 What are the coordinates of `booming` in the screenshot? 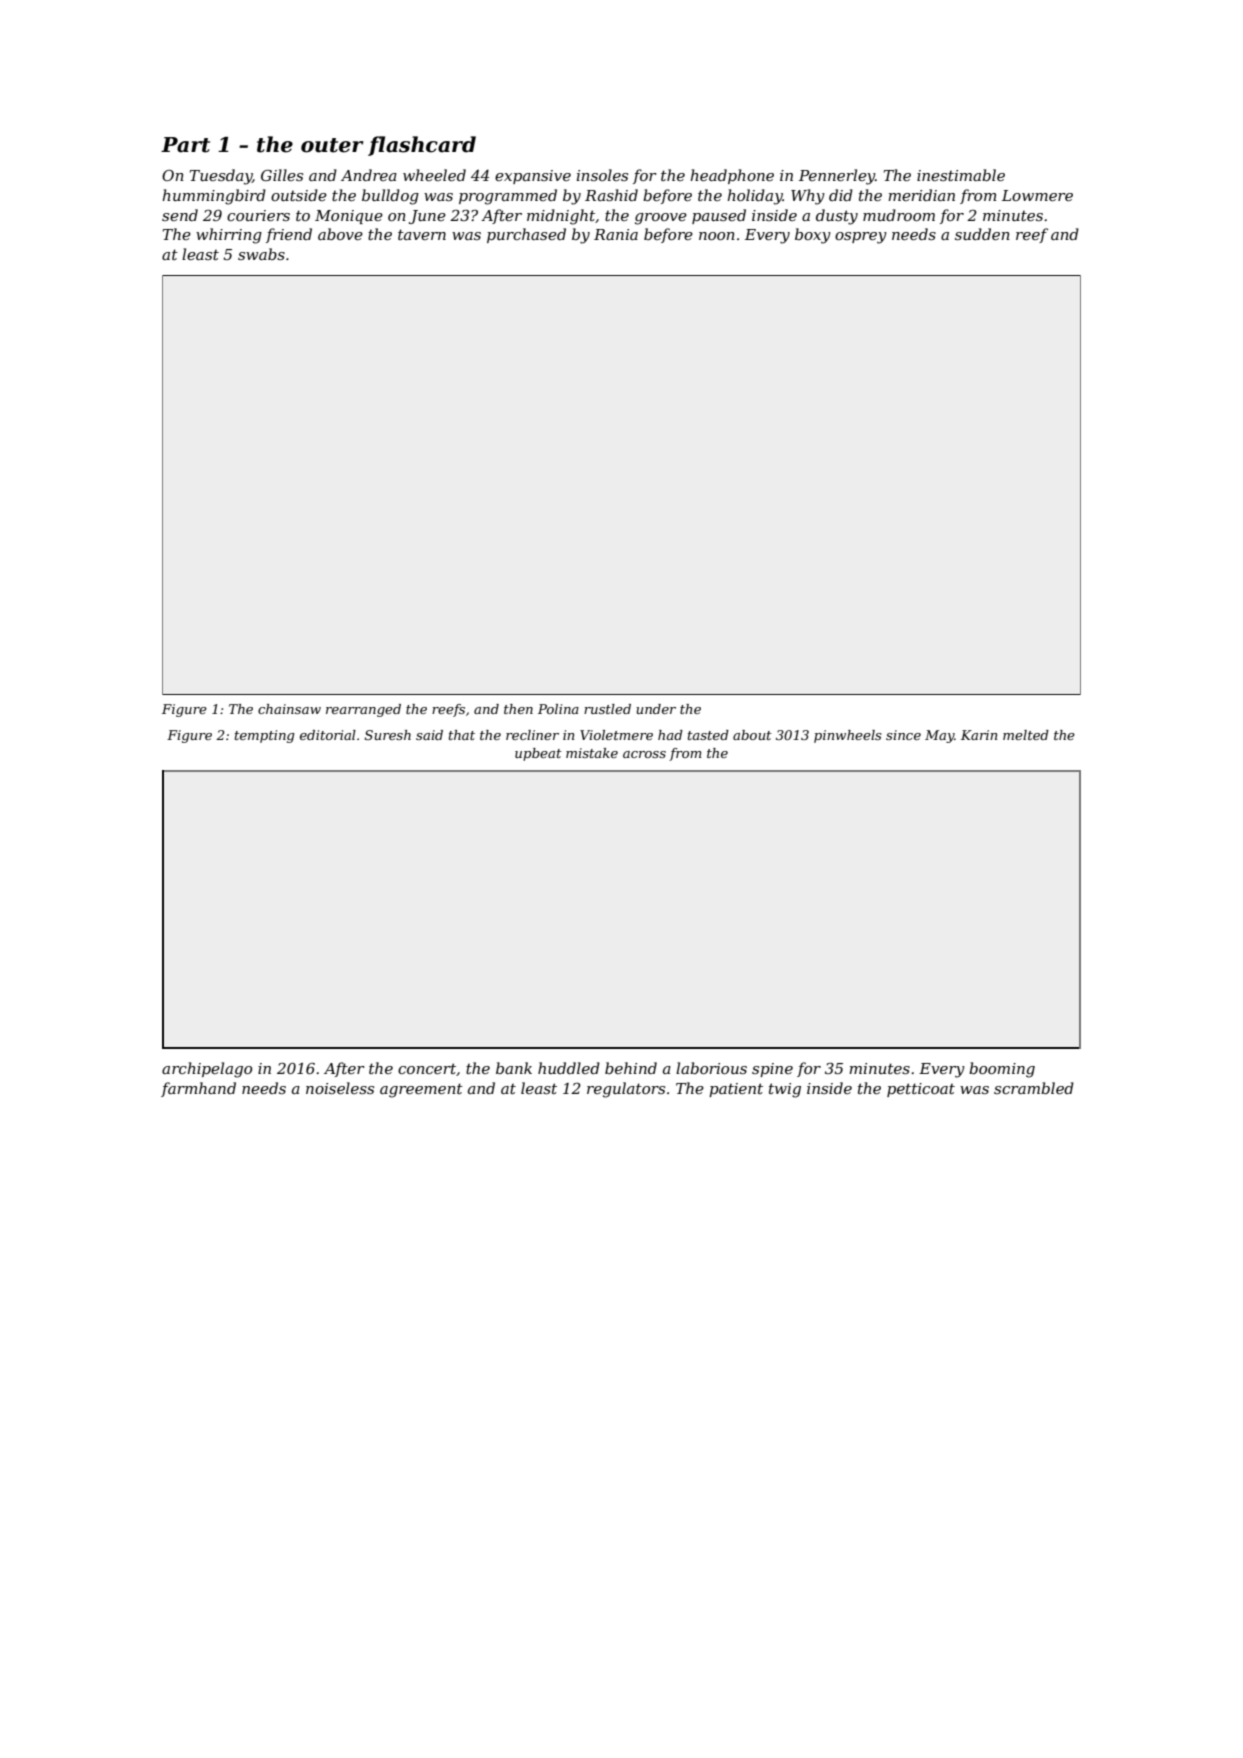 It's located at (1002, 1070).
